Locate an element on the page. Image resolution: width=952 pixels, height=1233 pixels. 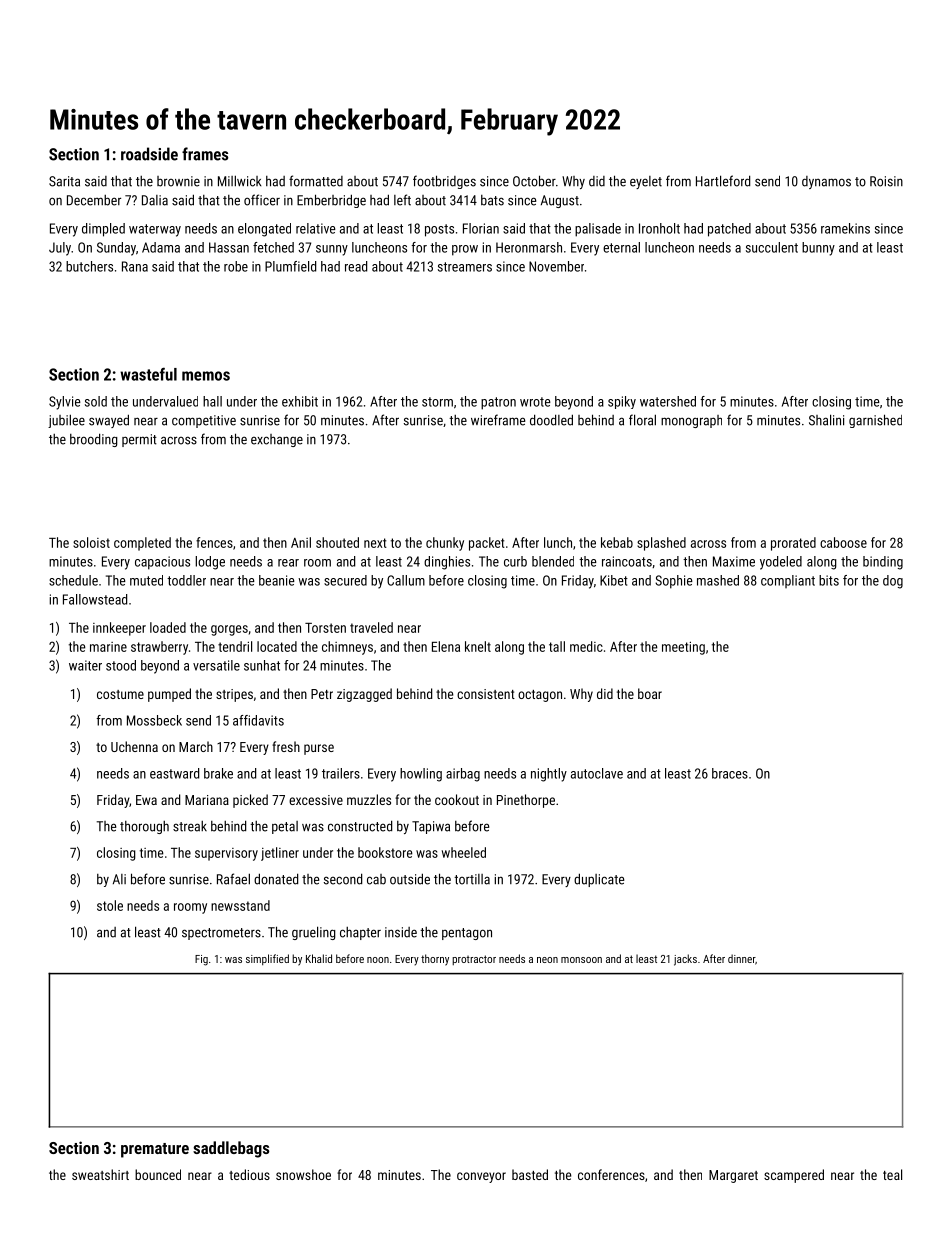
braces is located at coordinates (730, 773).
